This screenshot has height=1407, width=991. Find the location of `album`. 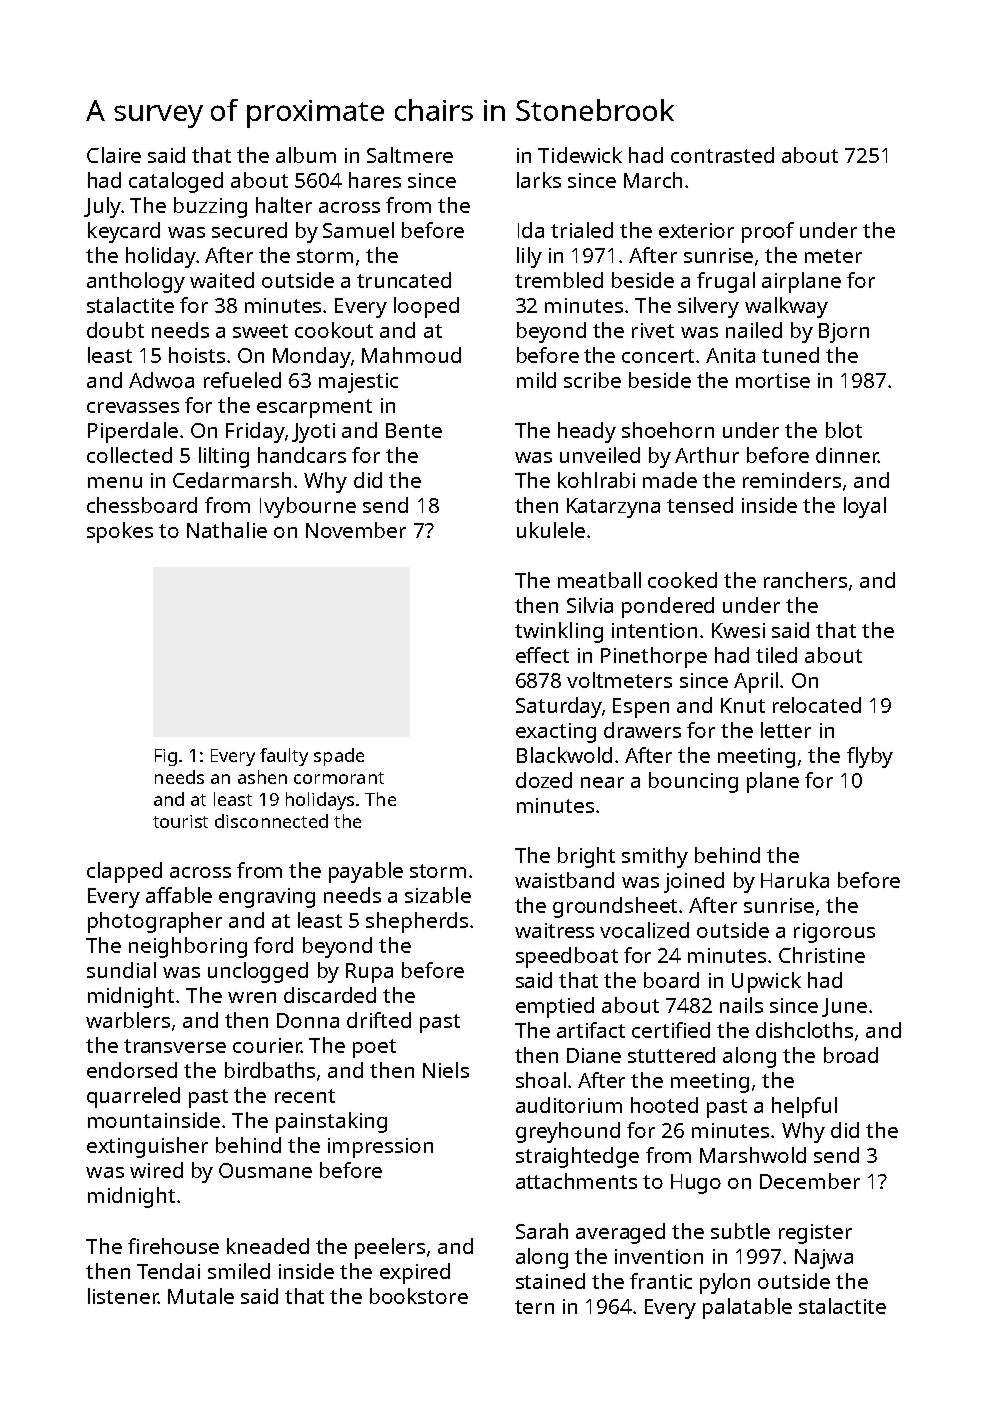

album is located at coordinates (306, 155).
